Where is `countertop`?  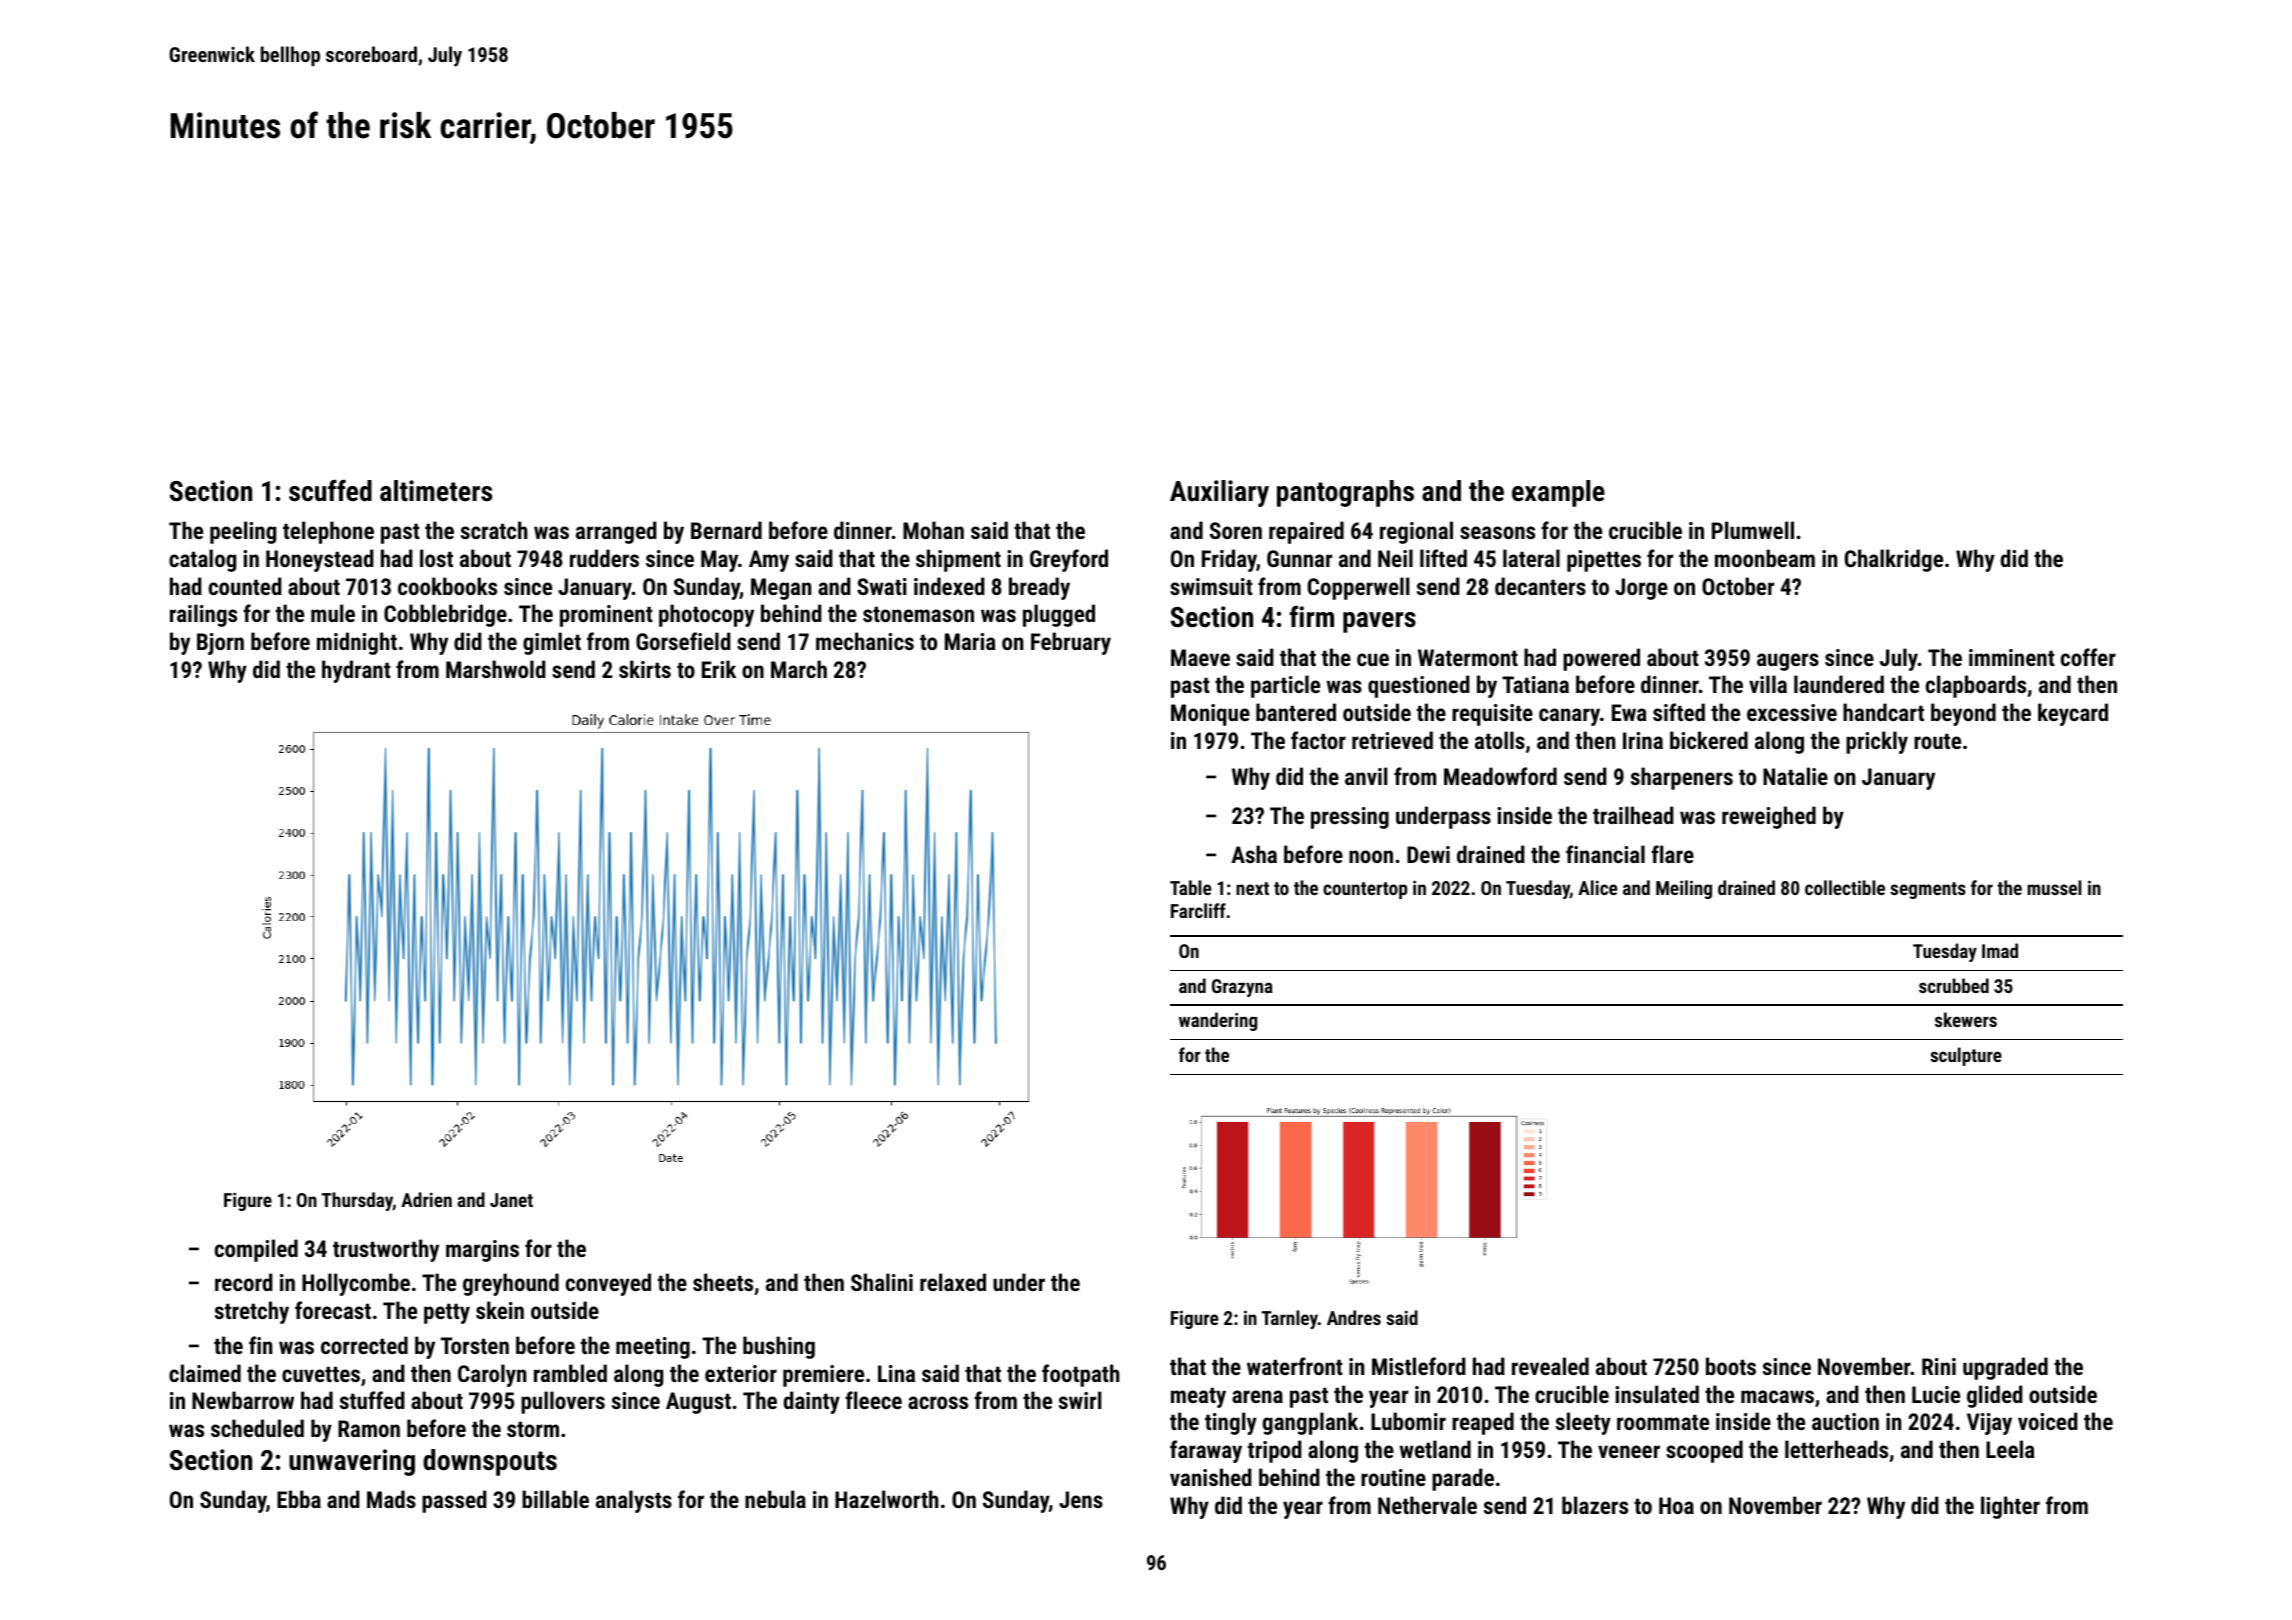 countertop is located at coordinates (1365, 890).
